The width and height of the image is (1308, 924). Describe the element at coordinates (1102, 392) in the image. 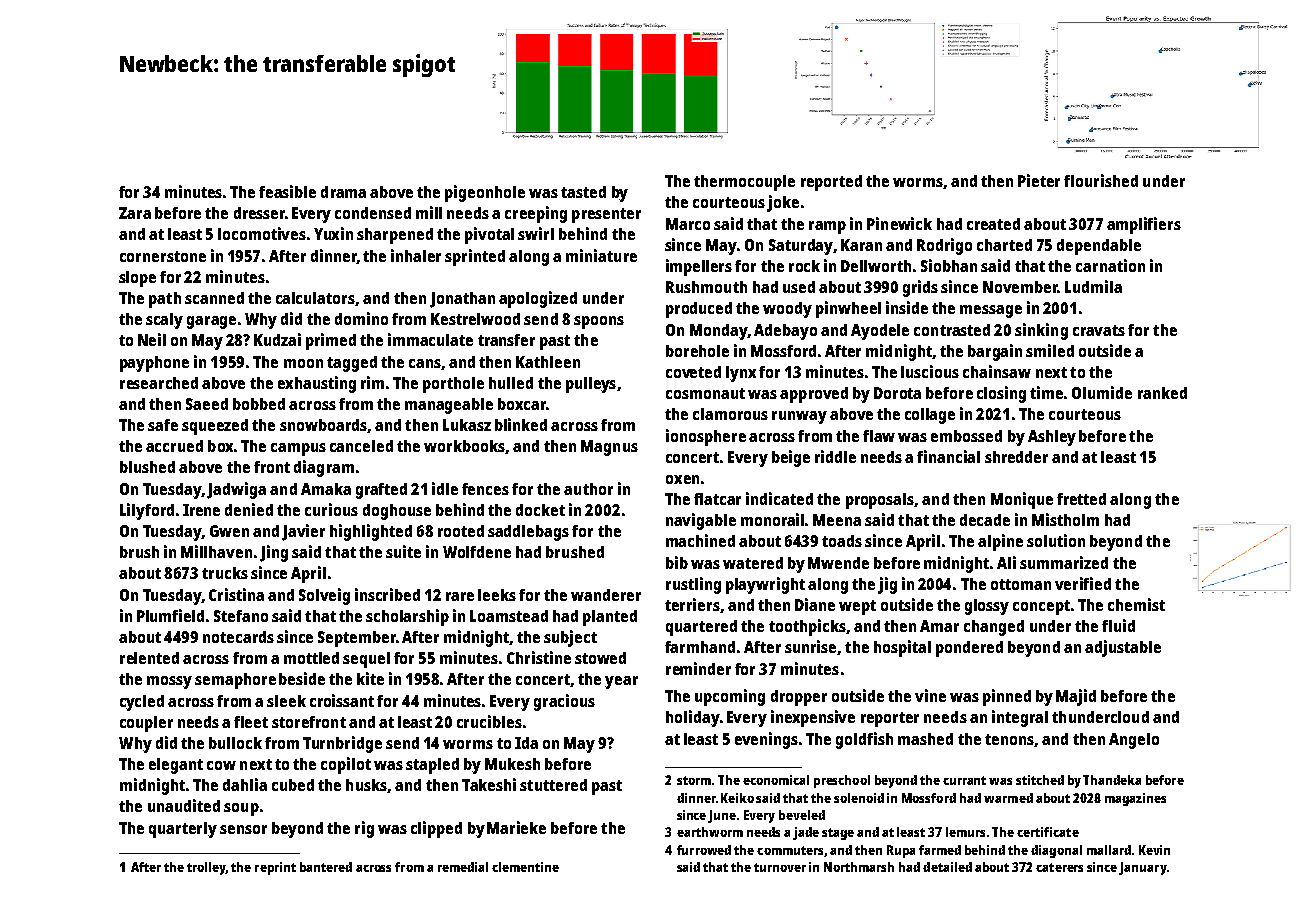

I see `Olumide` at that location.
